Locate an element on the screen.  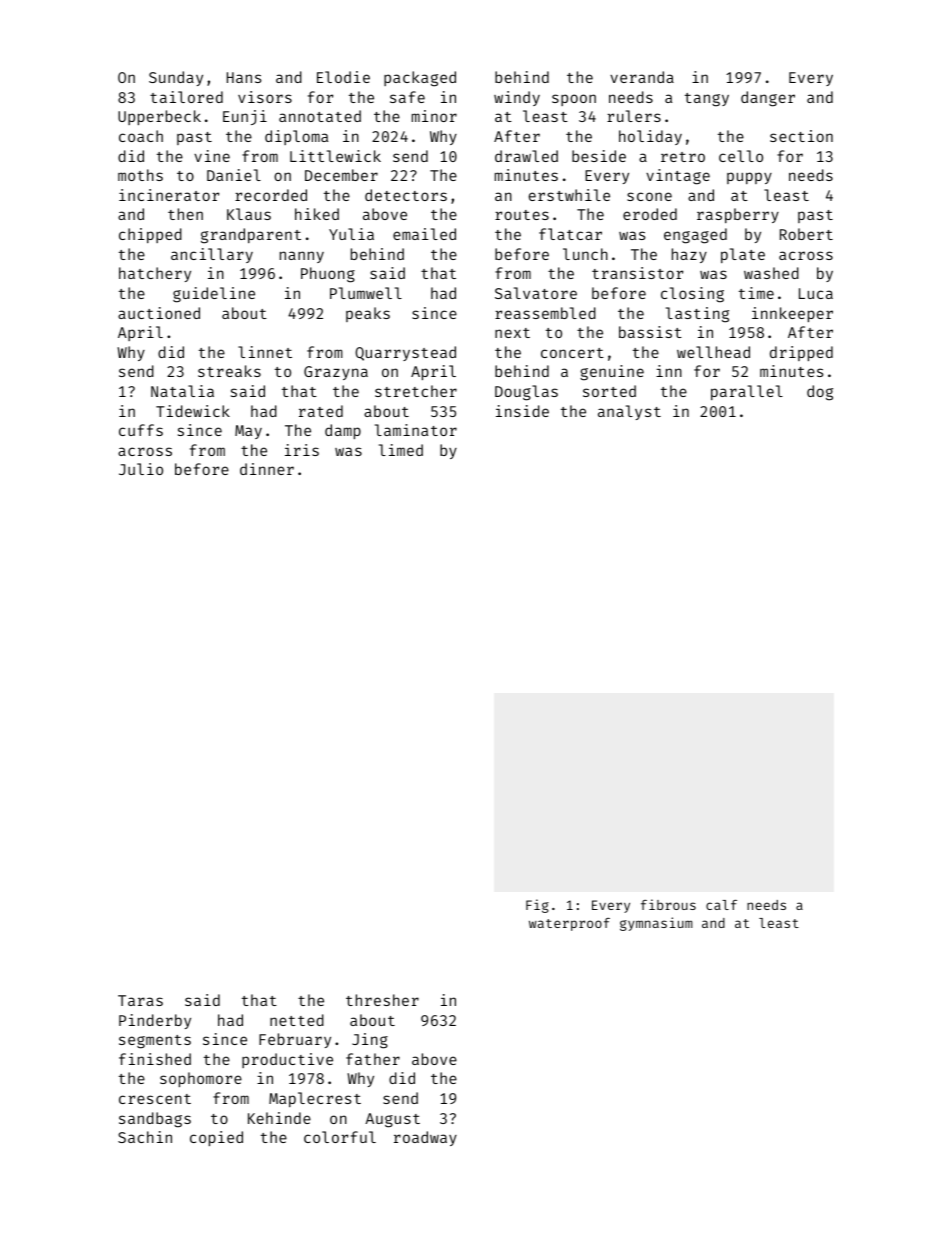
waterproof is located at coordinates (569, 924).
